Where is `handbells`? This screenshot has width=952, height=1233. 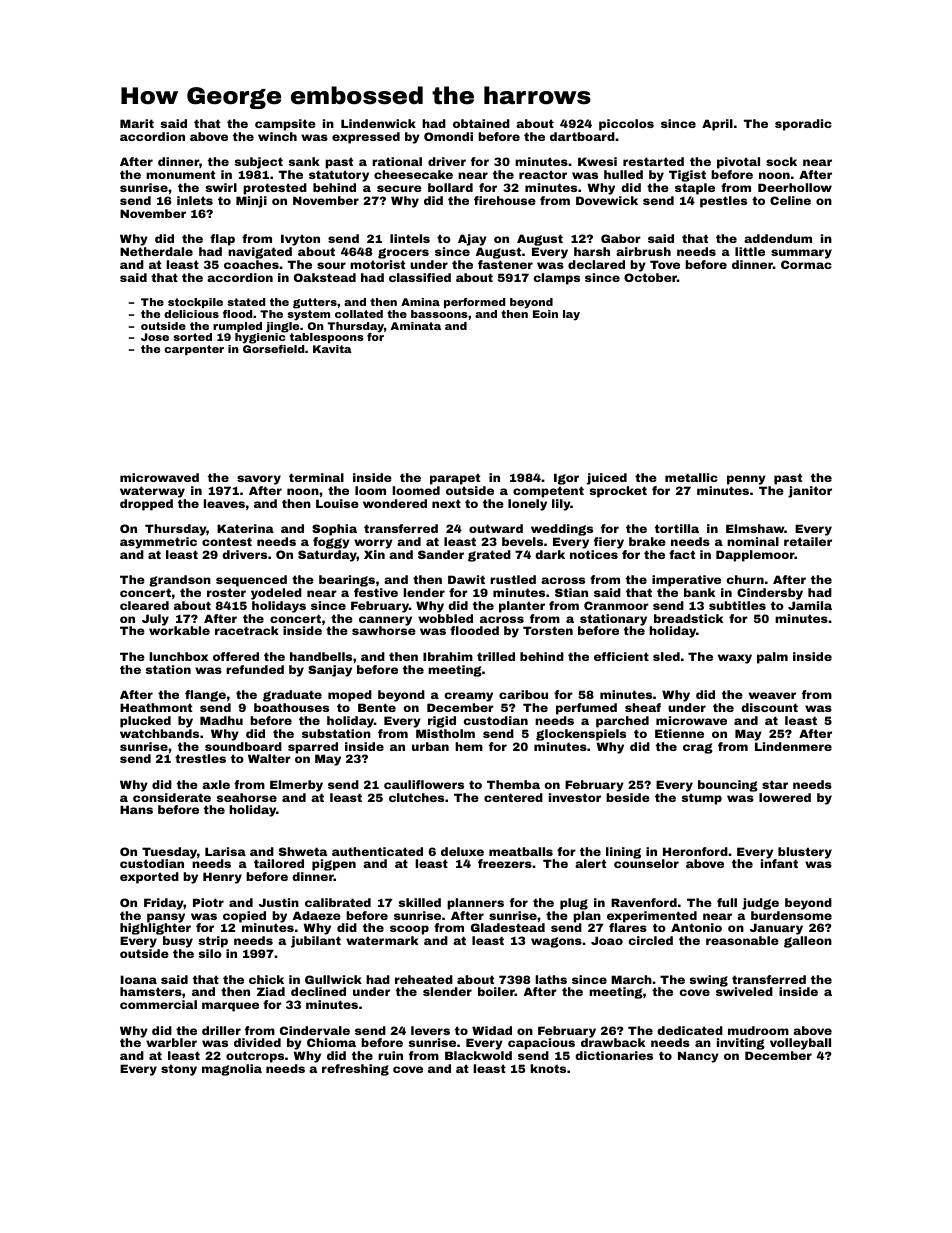 handbells is located at coordinates (321, 656).
